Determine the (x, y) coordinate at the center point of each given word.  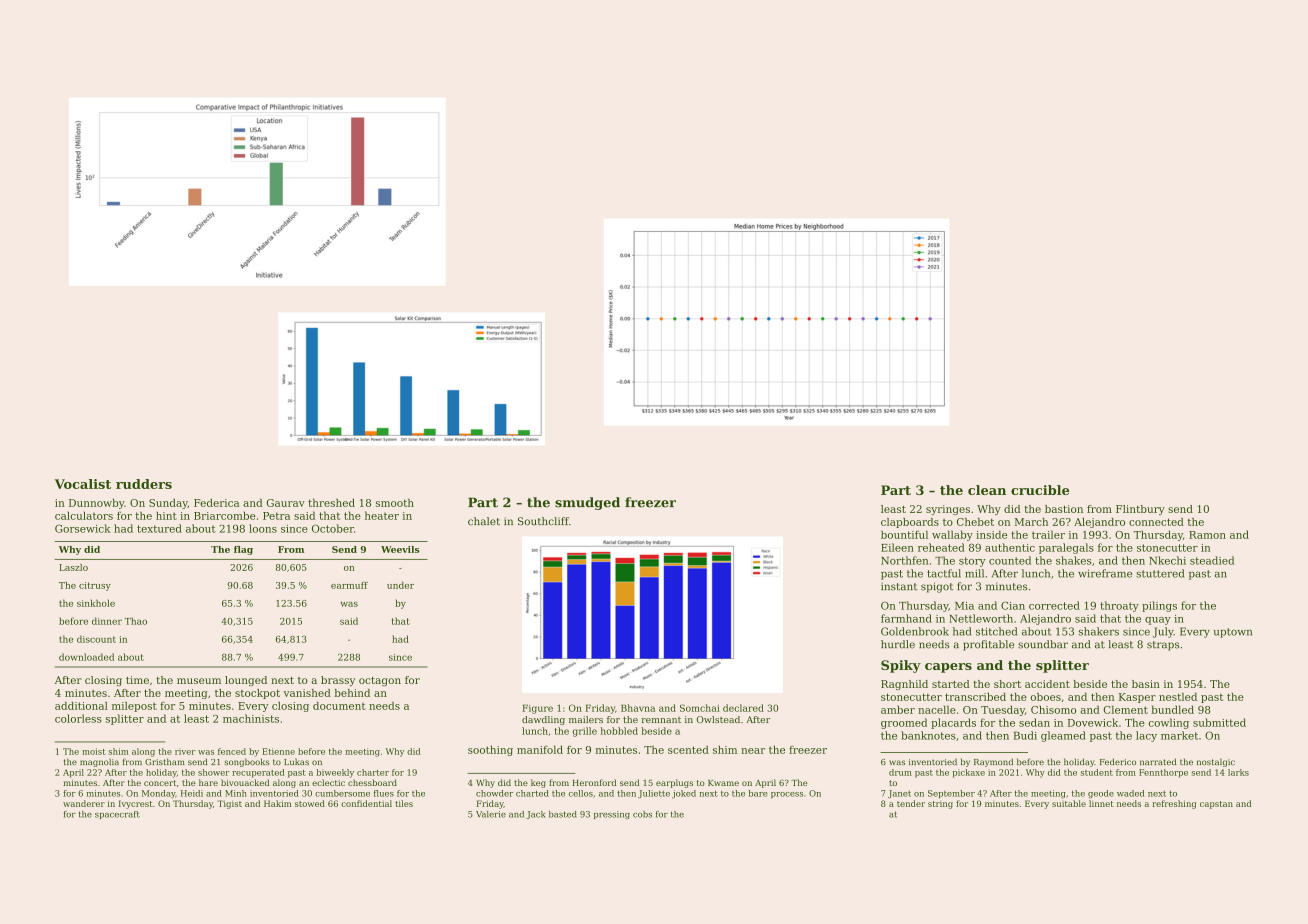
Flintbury (1140, 510)
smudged (587, 503)
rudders (144, 484)
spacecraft (117, 815)
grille (585, 732)
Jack (535, 815)
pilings (1159, 606)
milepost (134, 706)
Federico (1118, 761)
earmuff (349, 585)
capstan (1216, 805)
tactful (944, 573)
